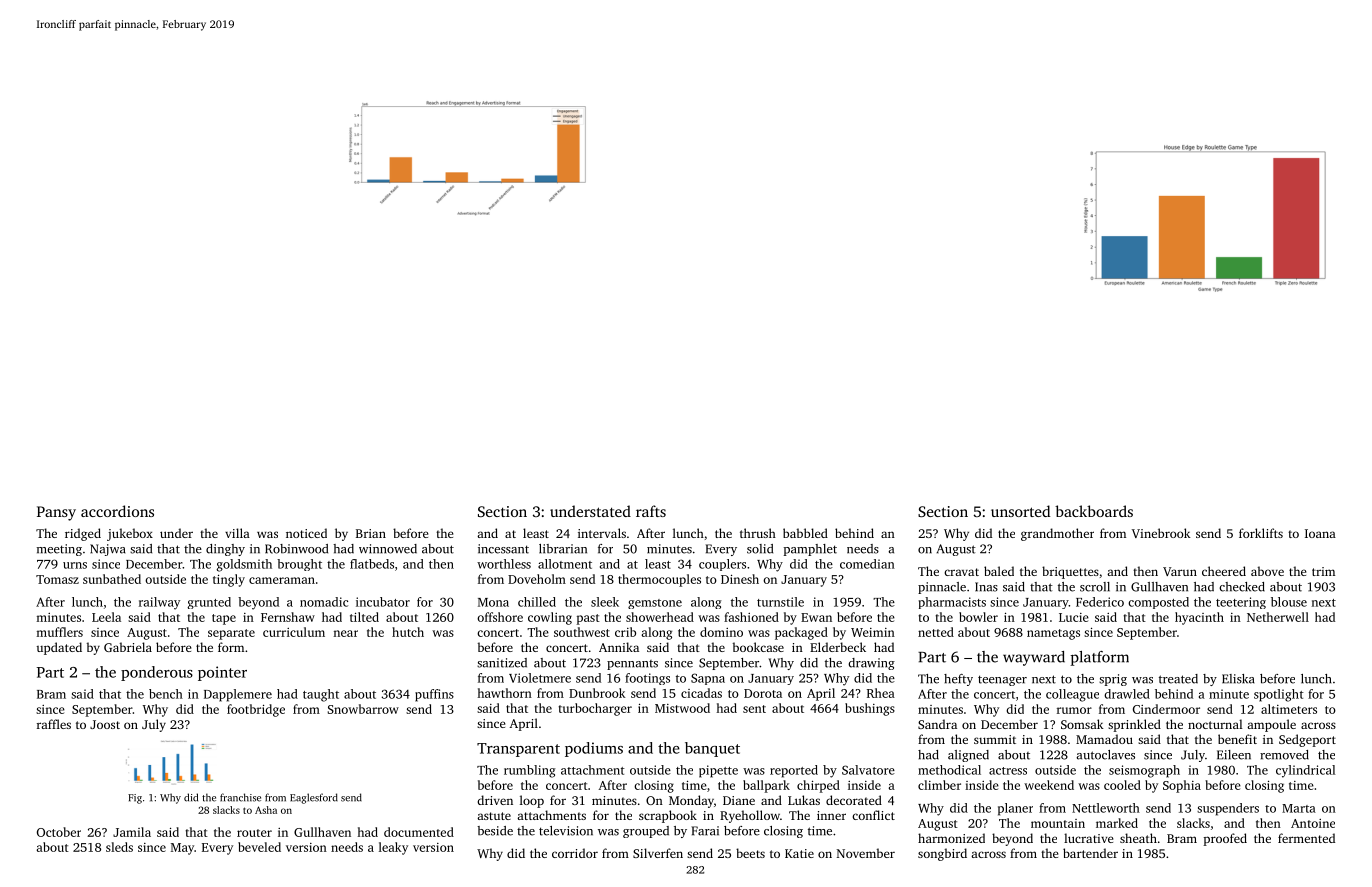 This screenshot has height=887, width=1372. Describe the element at coordinates (408, 632) in the screenshot. I see `hutch` at that location.
